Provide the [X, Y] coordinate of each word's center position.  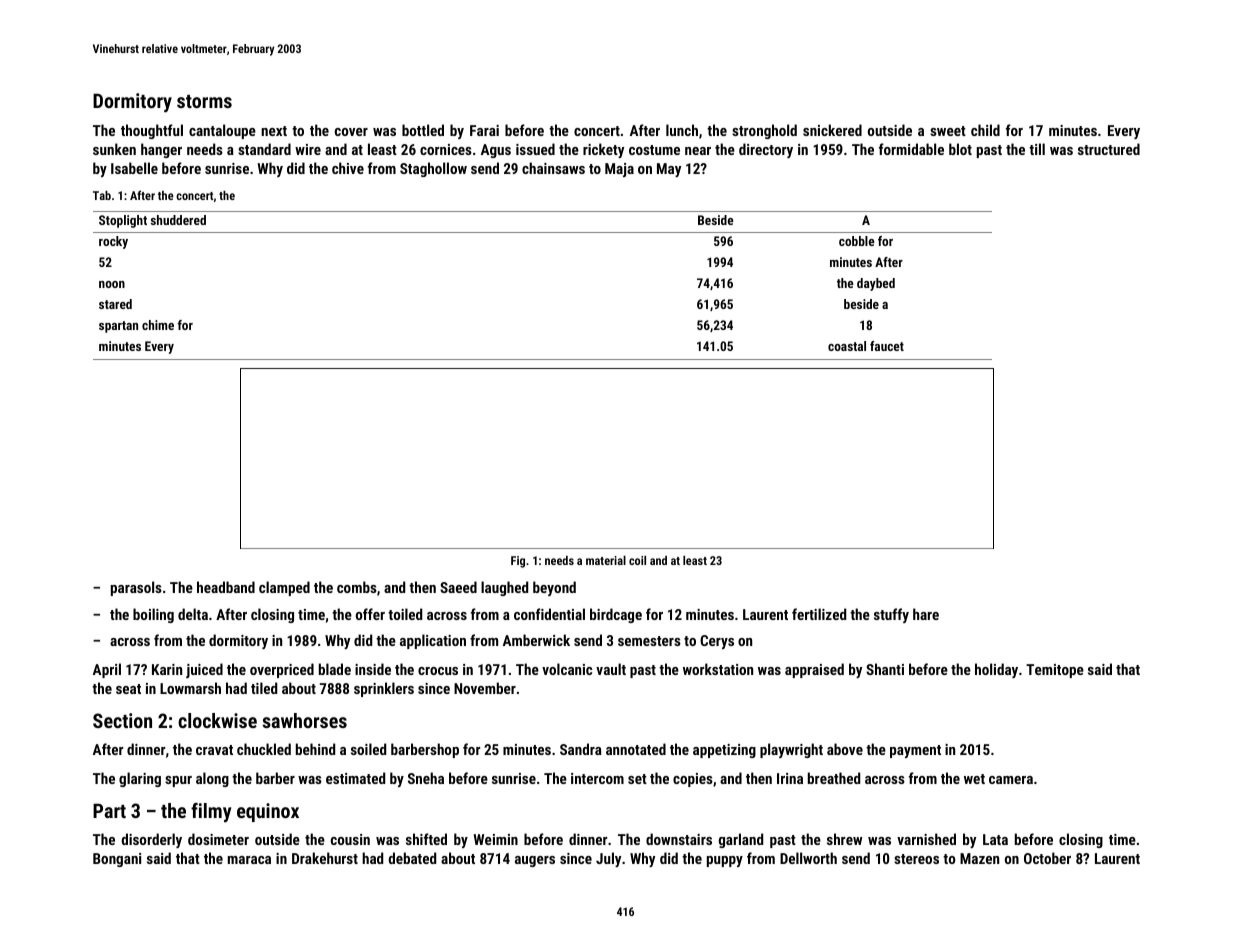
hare [926, 614]
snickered [832, 130]
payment [915, 751]
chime [158, 325]
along [212, 779]
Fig [518, 562]
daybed [876, 284]
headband [226, 587]
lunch [682, 130]
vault [611, 669]
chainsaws [553, 168]
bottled [423, 130]
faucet [887, 346]
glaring [140, 779]
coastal [847, 346]
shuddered [178, 220]
